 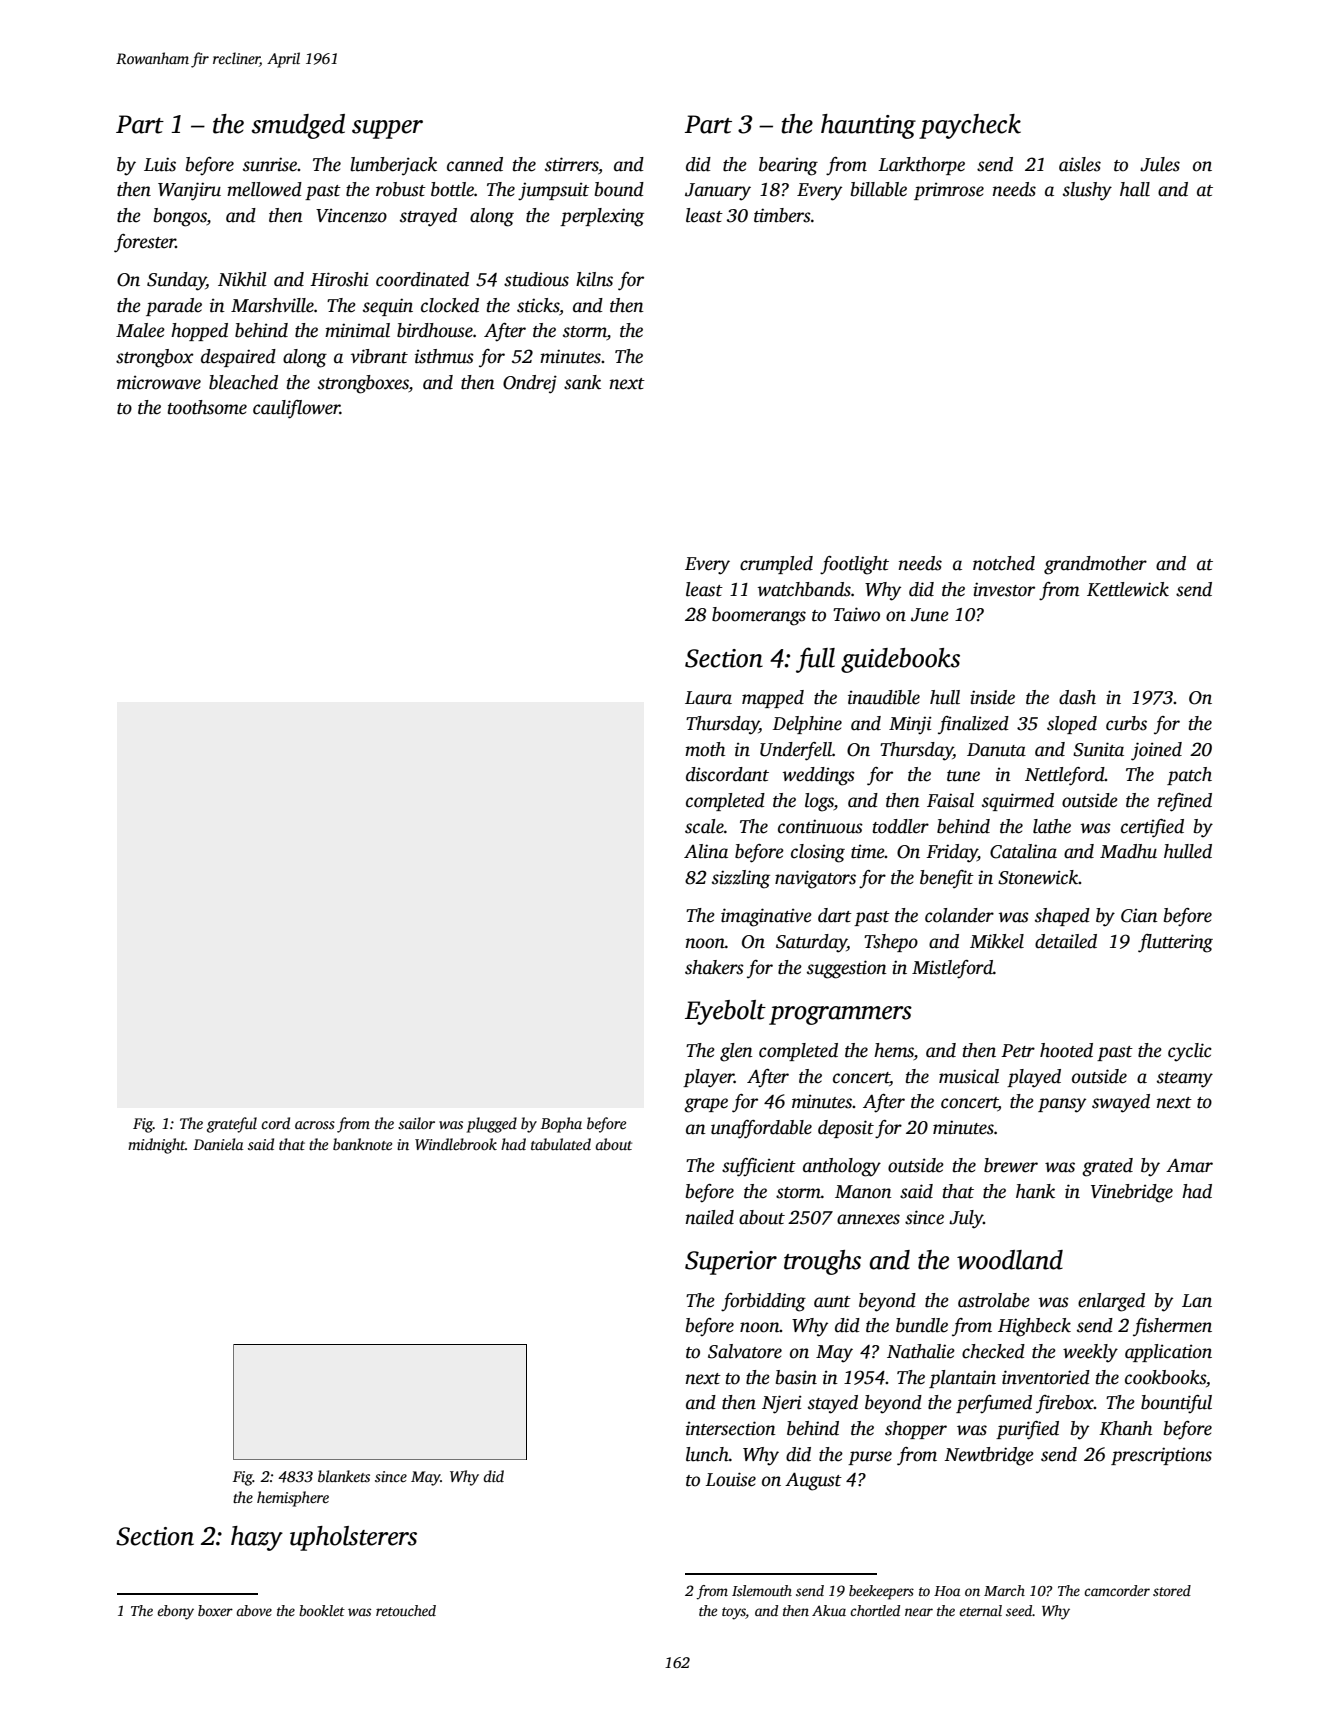 I want to click on Jules, so click(x=1160, y=164).
